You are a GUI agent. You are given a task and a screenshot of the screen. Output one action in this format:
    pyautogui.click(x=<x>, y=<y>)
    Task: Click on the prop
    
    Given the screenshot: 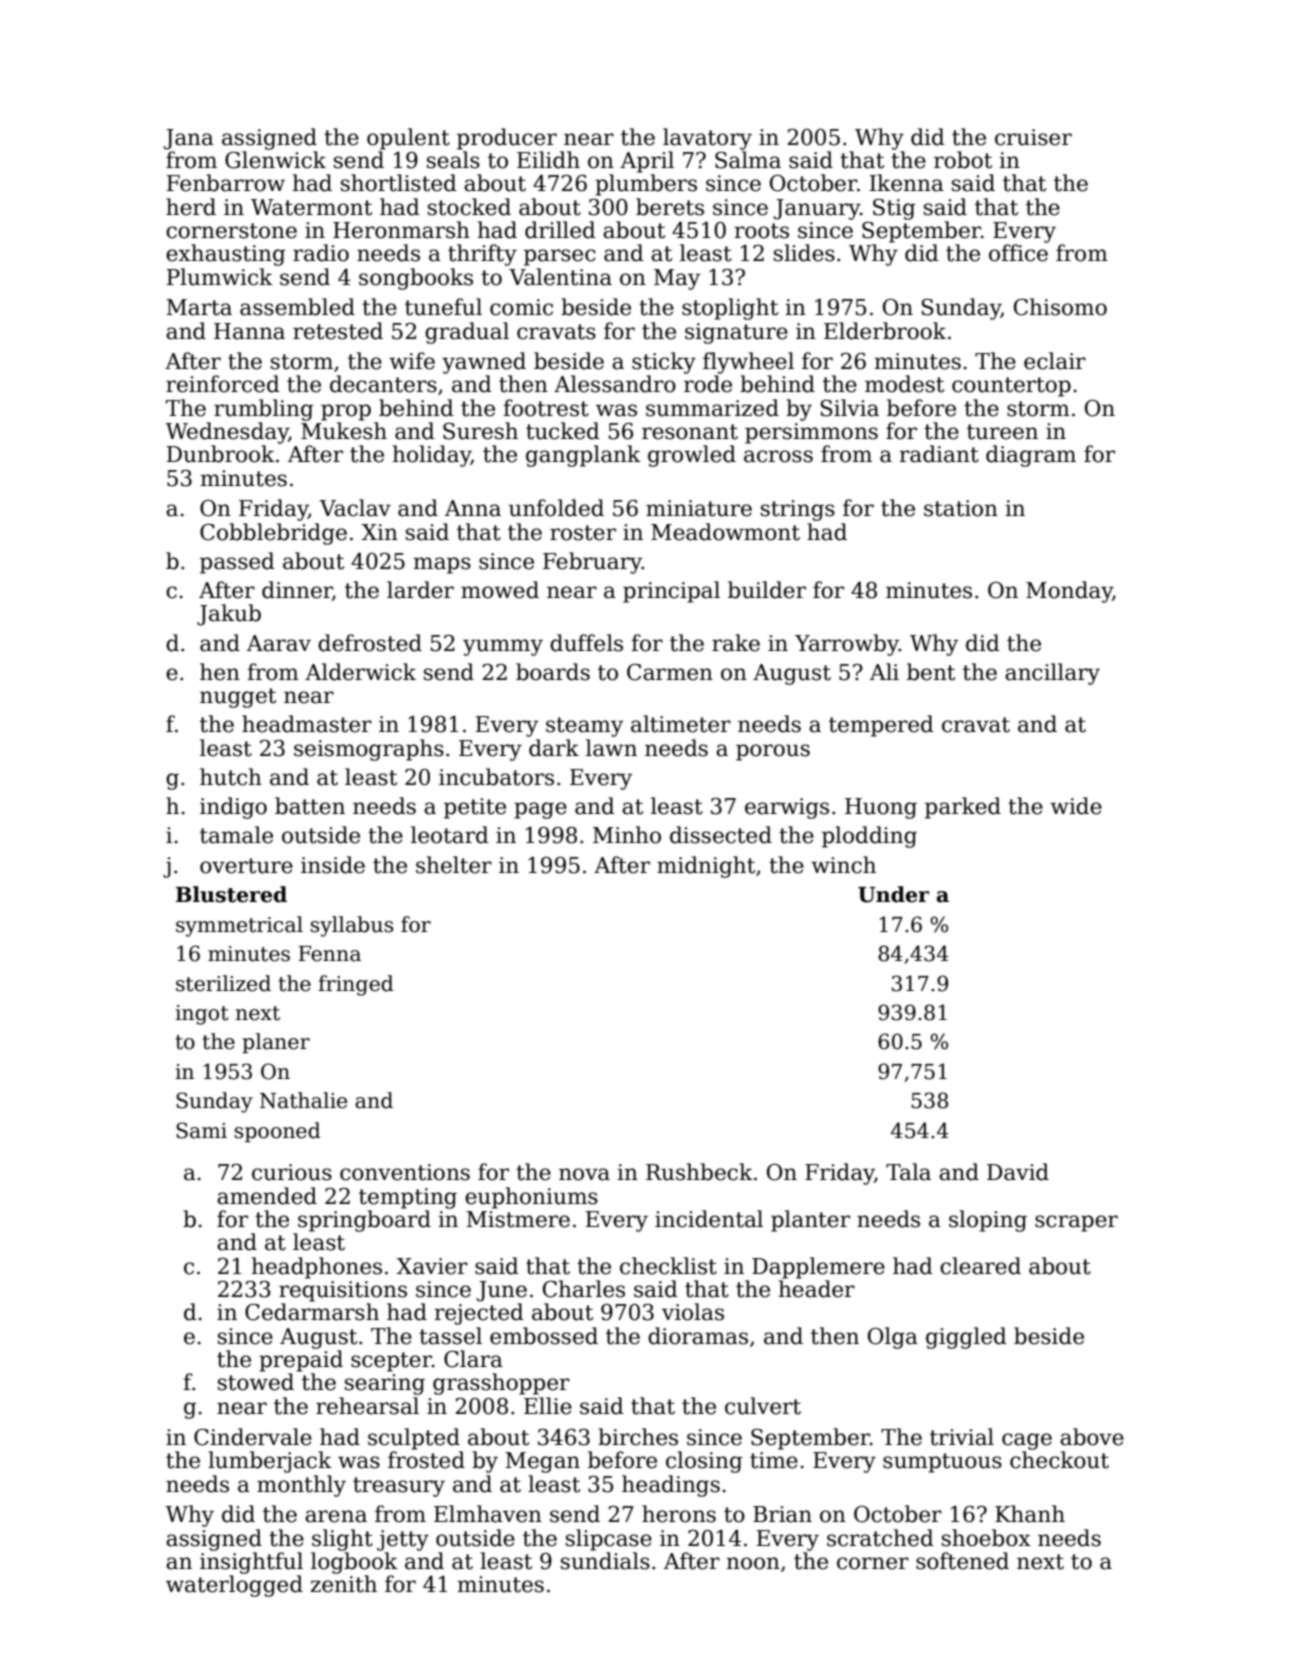 What is the action you would take?
    pyautogui.click(x=346, y=412)
